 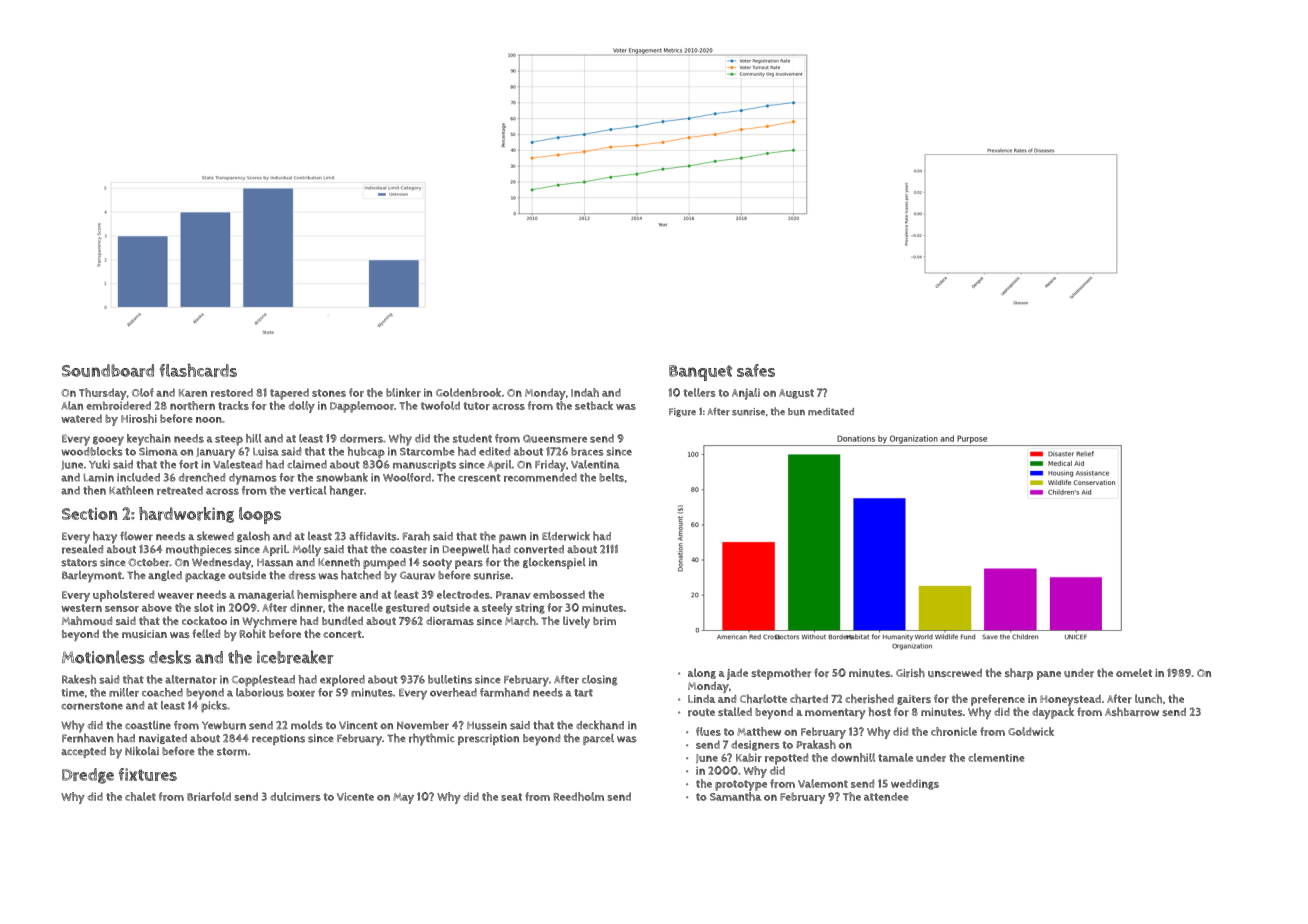 I want to click on belts, so click(x=611, y=477).
